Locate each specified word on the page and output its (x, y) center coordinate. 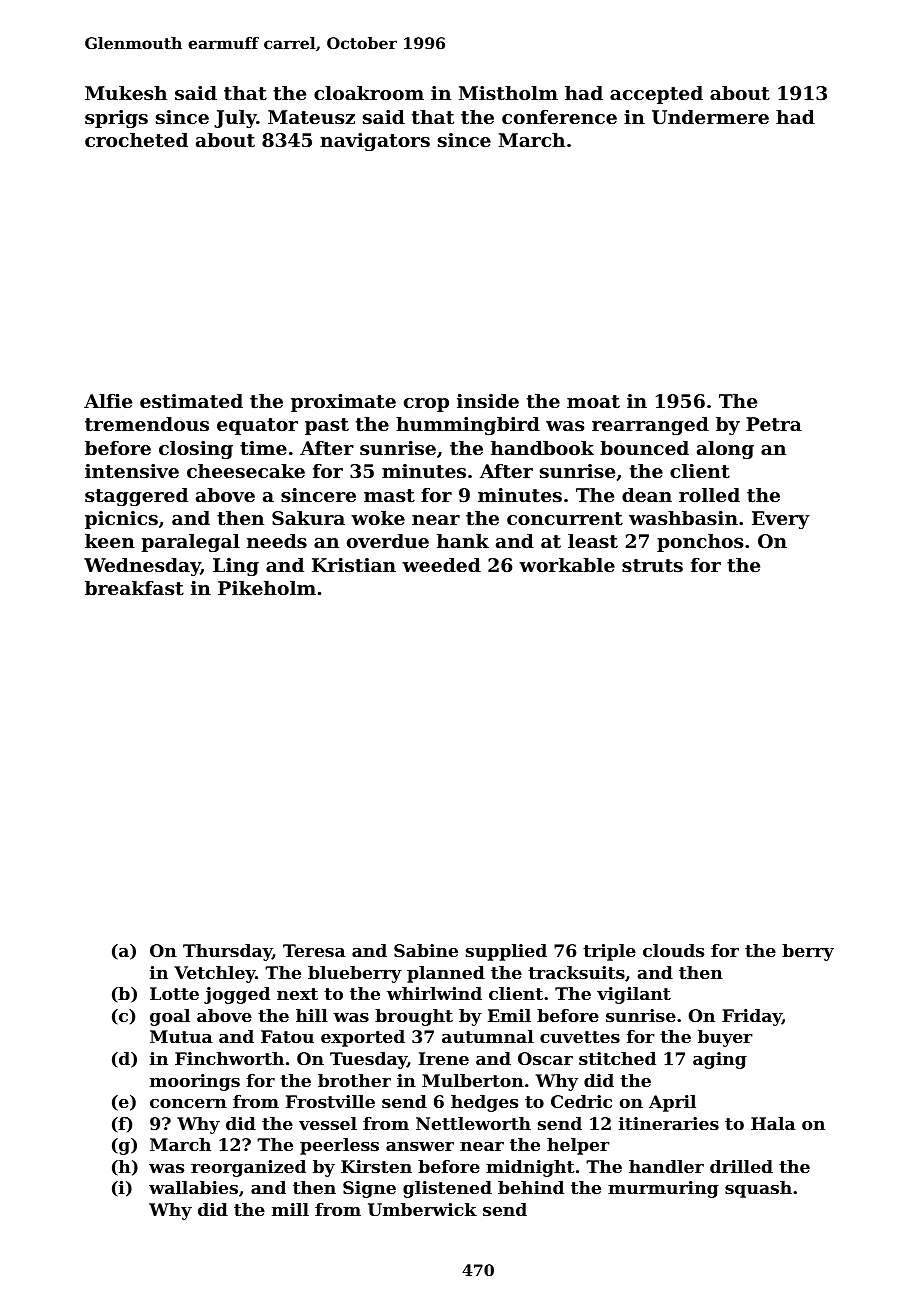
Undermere (710, 117)
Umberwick (422, 1209)
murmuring (663, 1189)
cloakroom (369, 93)
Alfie (108, 401)
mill (290, 1209)
